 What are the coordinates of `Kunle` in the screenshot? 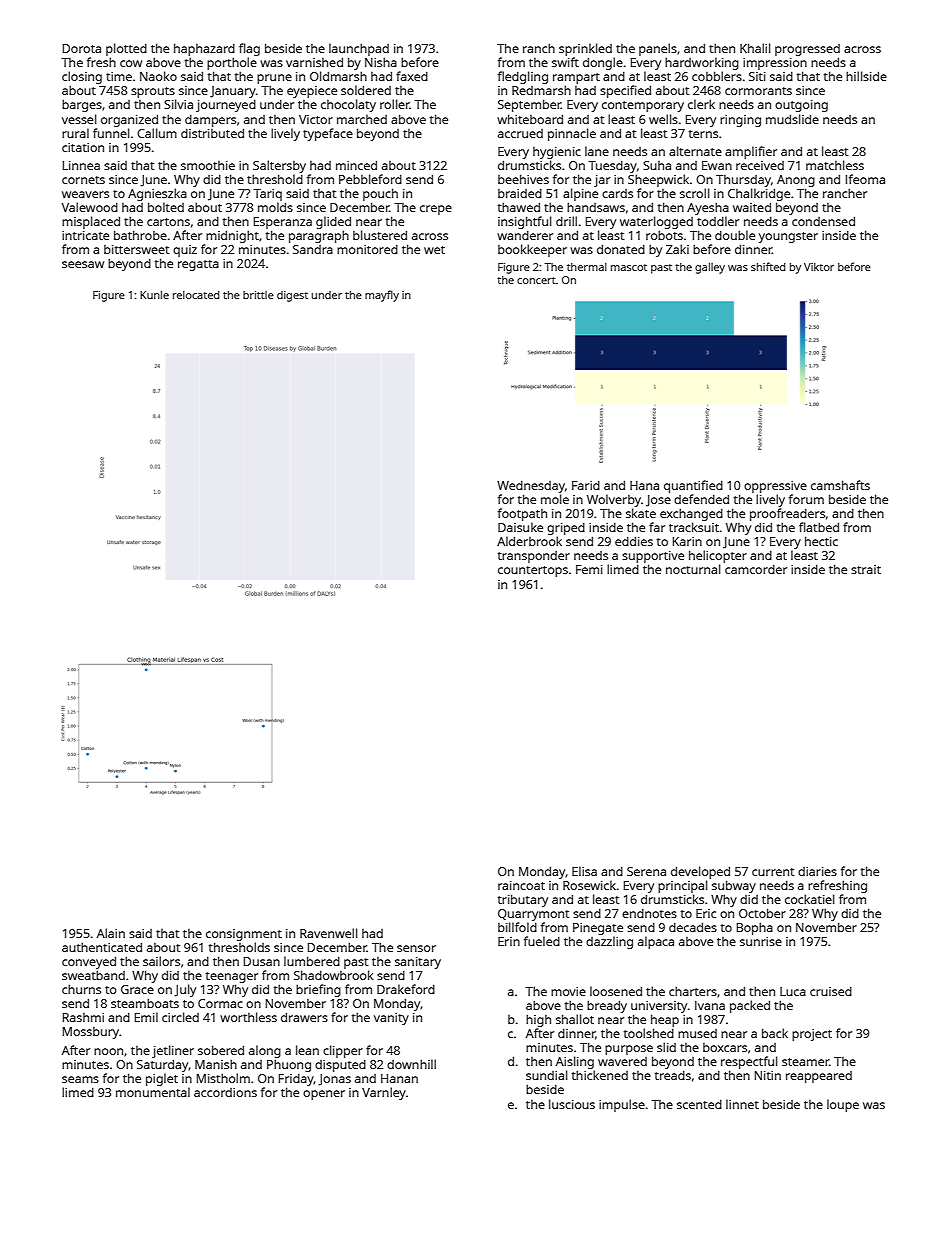 It's located at (154, 294).
